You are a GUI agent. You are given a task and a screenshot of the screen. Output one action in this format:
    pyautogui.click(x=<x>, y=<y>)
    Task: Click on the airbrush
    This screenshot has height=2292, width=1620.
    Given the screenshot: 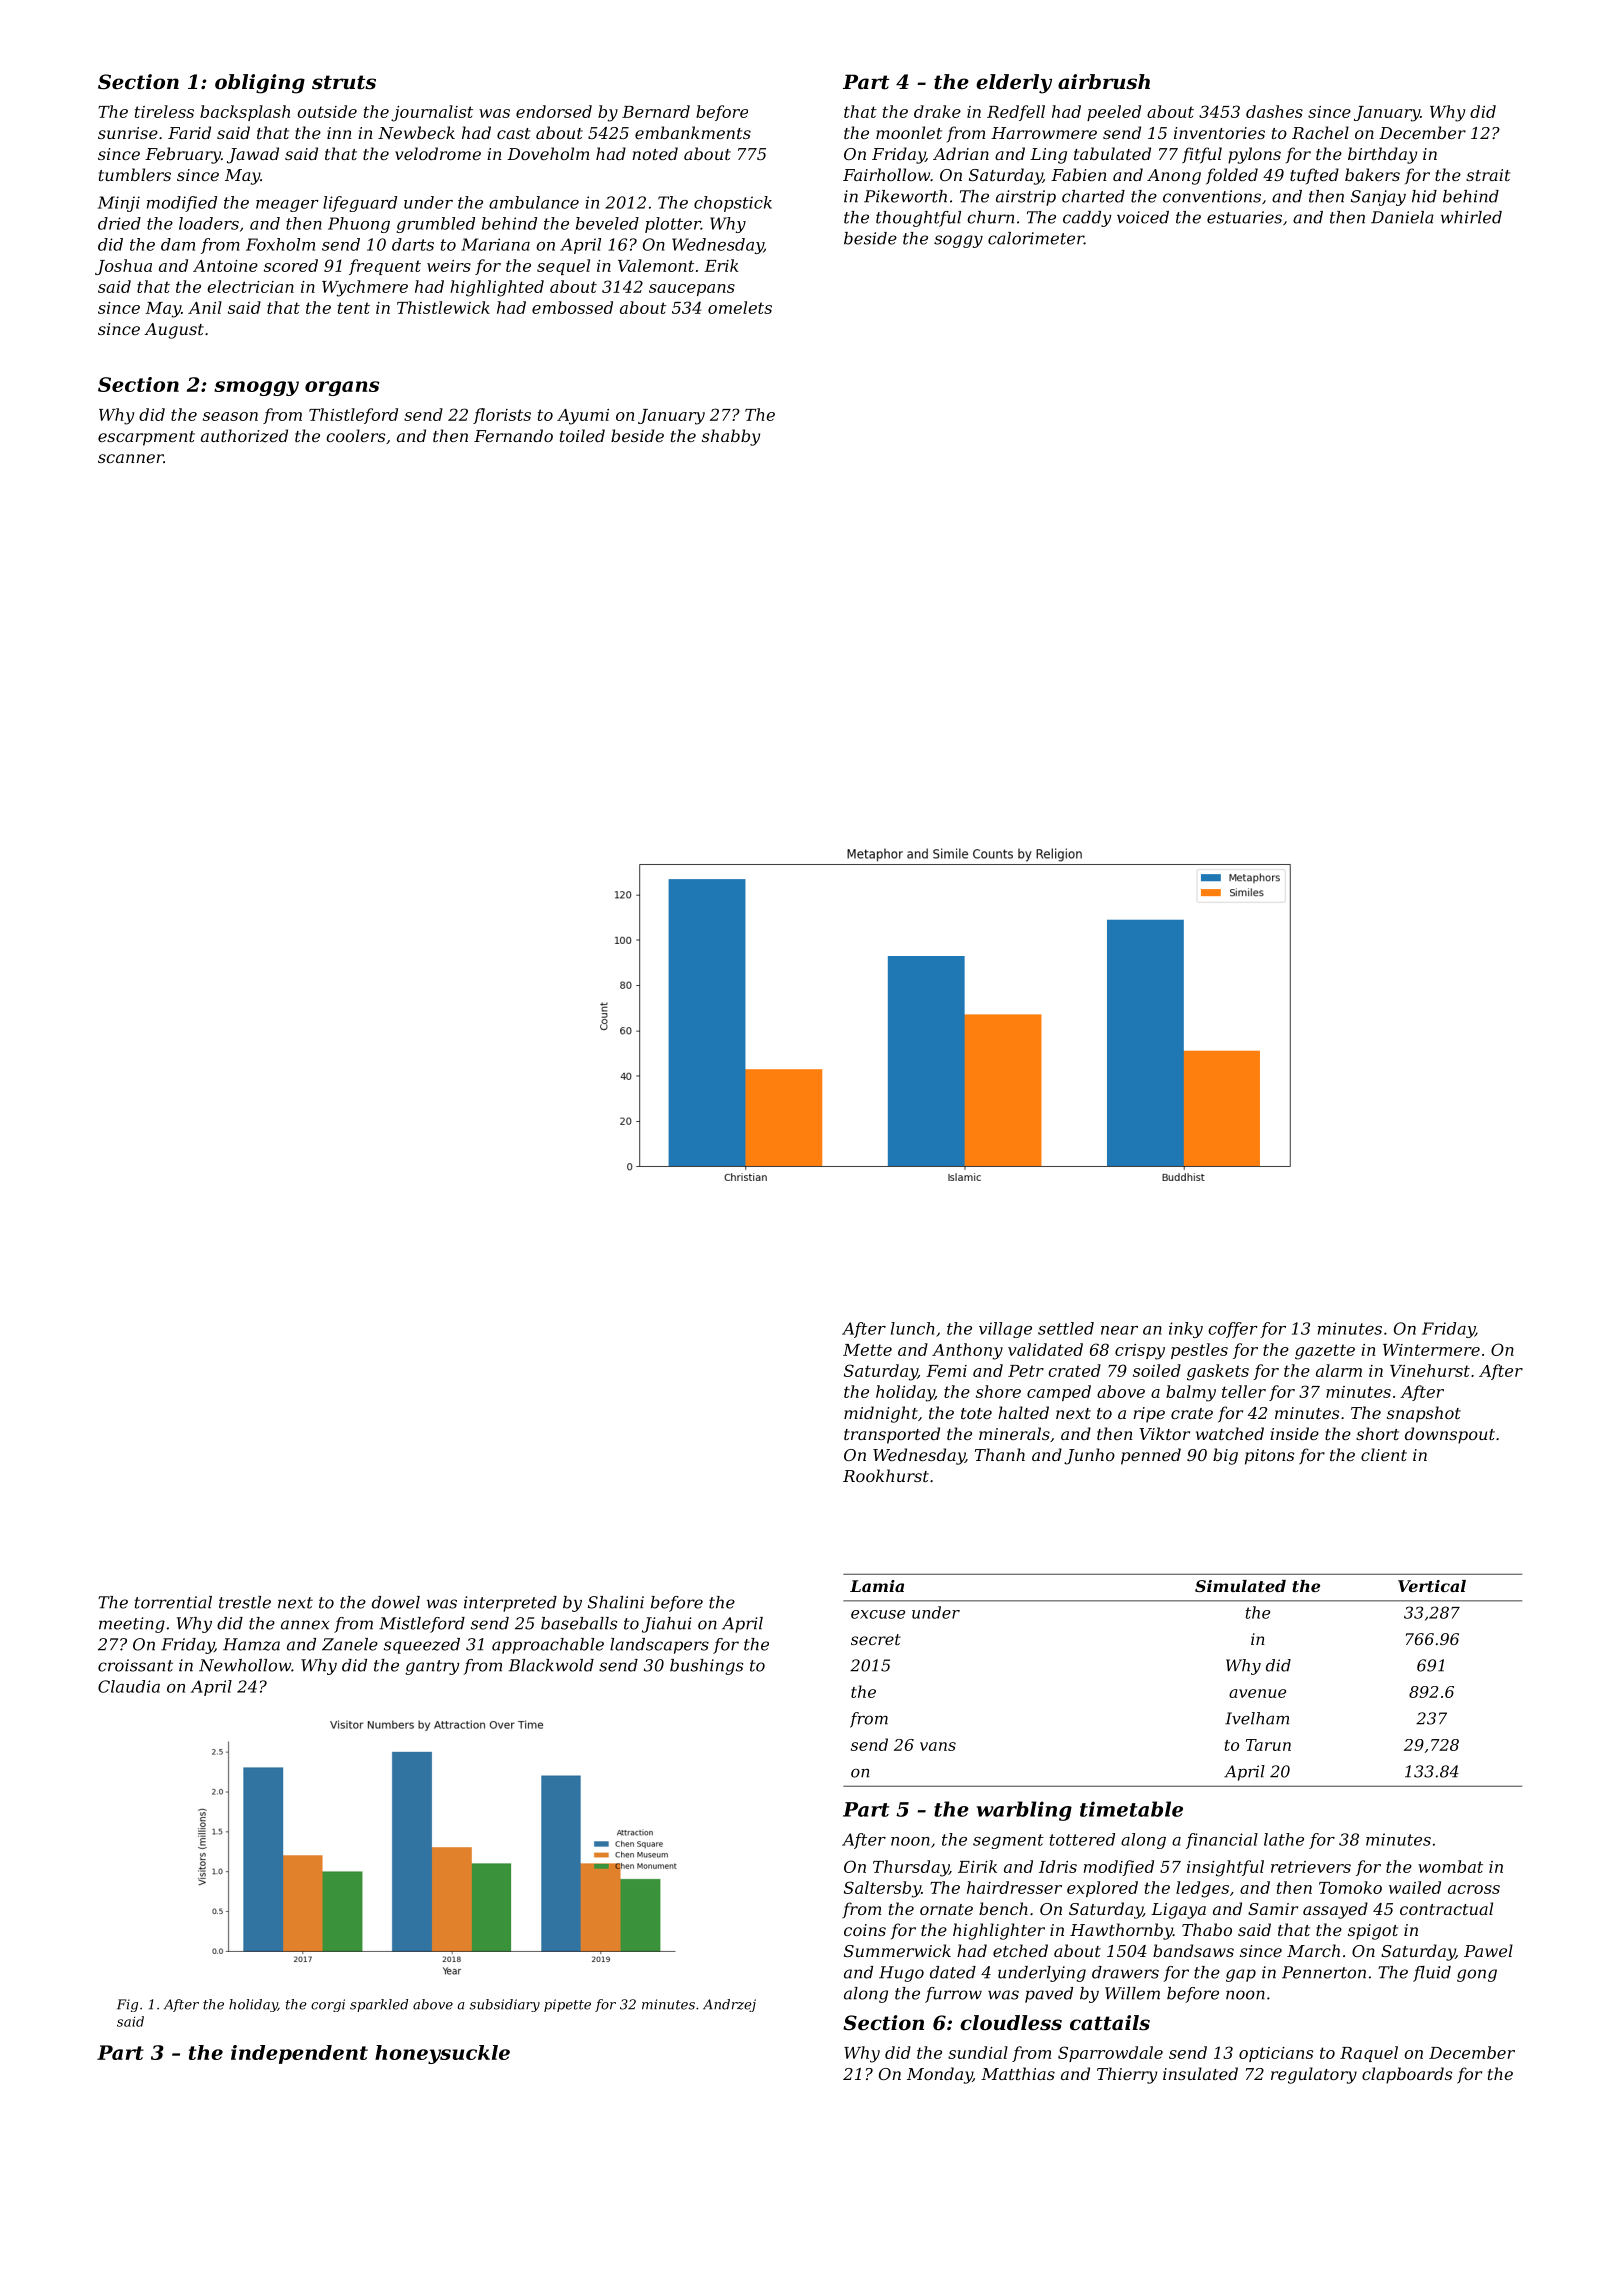 What is the action you would take?
    pyautogui.click(x=1104, y=82)
